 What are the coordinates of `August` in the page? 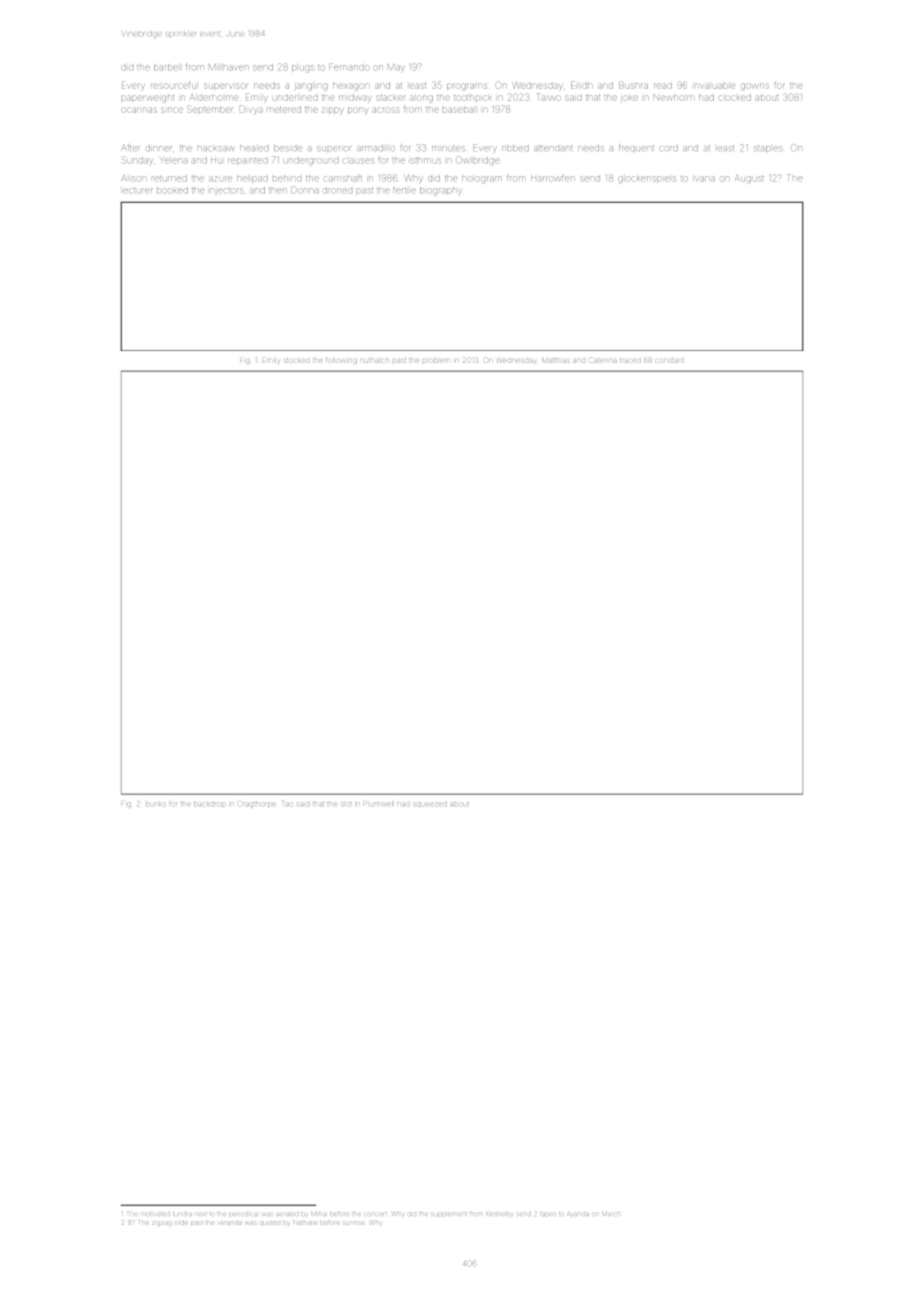 It's located at (749, 178).
